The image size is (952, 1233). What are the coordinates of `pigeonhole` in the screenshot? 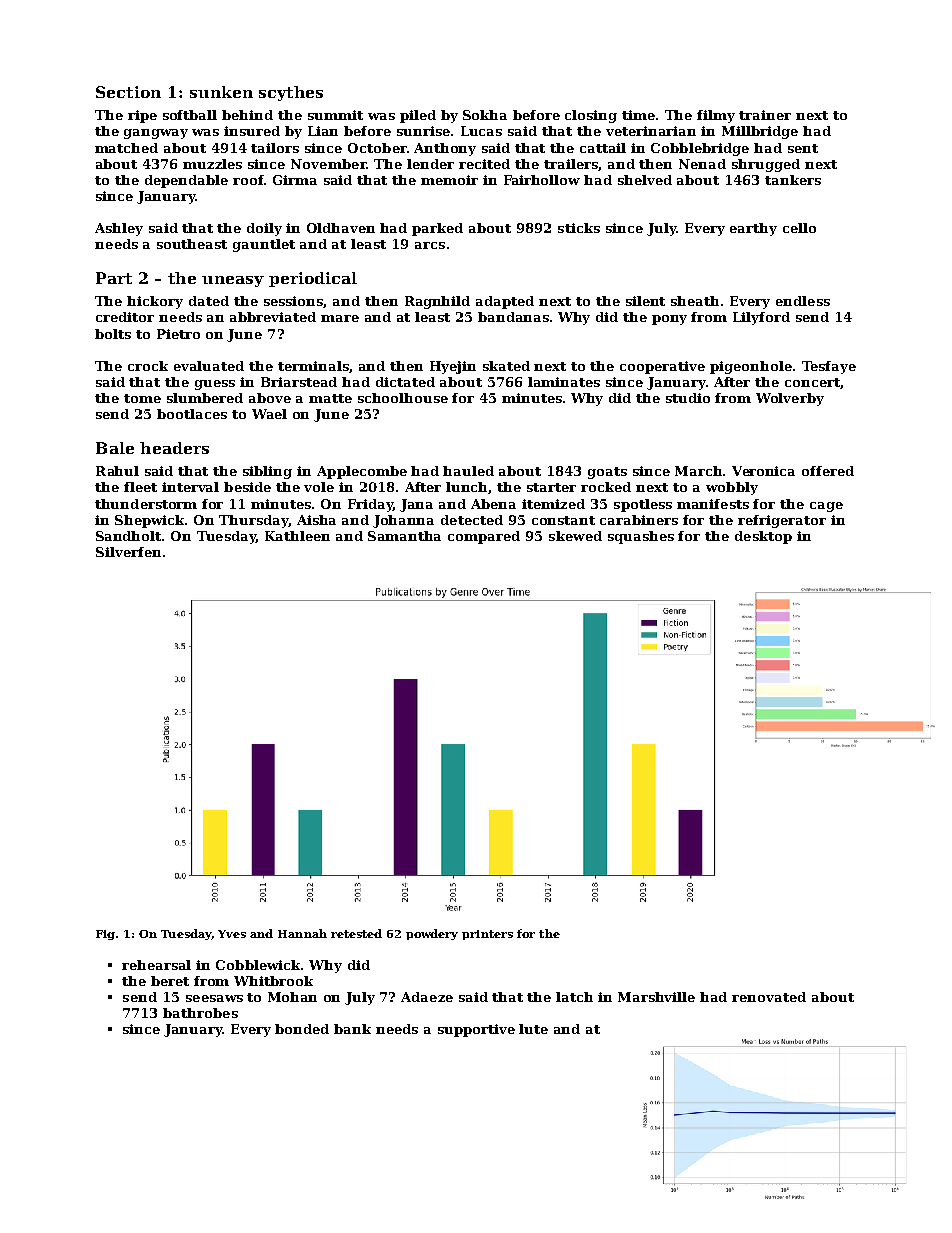 It's located at (751, 367).
